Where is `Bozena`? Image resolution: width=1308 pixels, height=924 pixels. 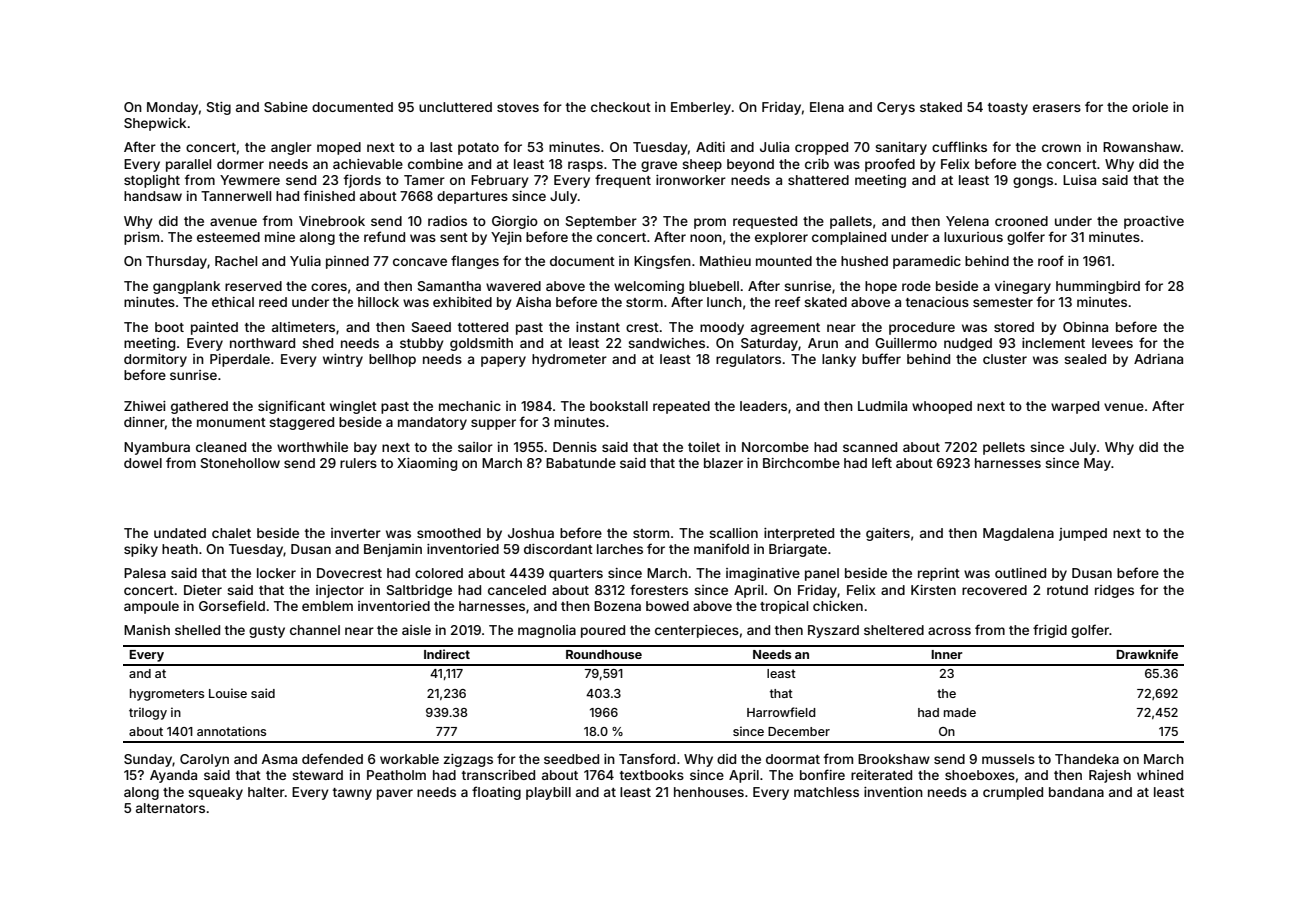
Bozena is located at coordinates (617, 606).
